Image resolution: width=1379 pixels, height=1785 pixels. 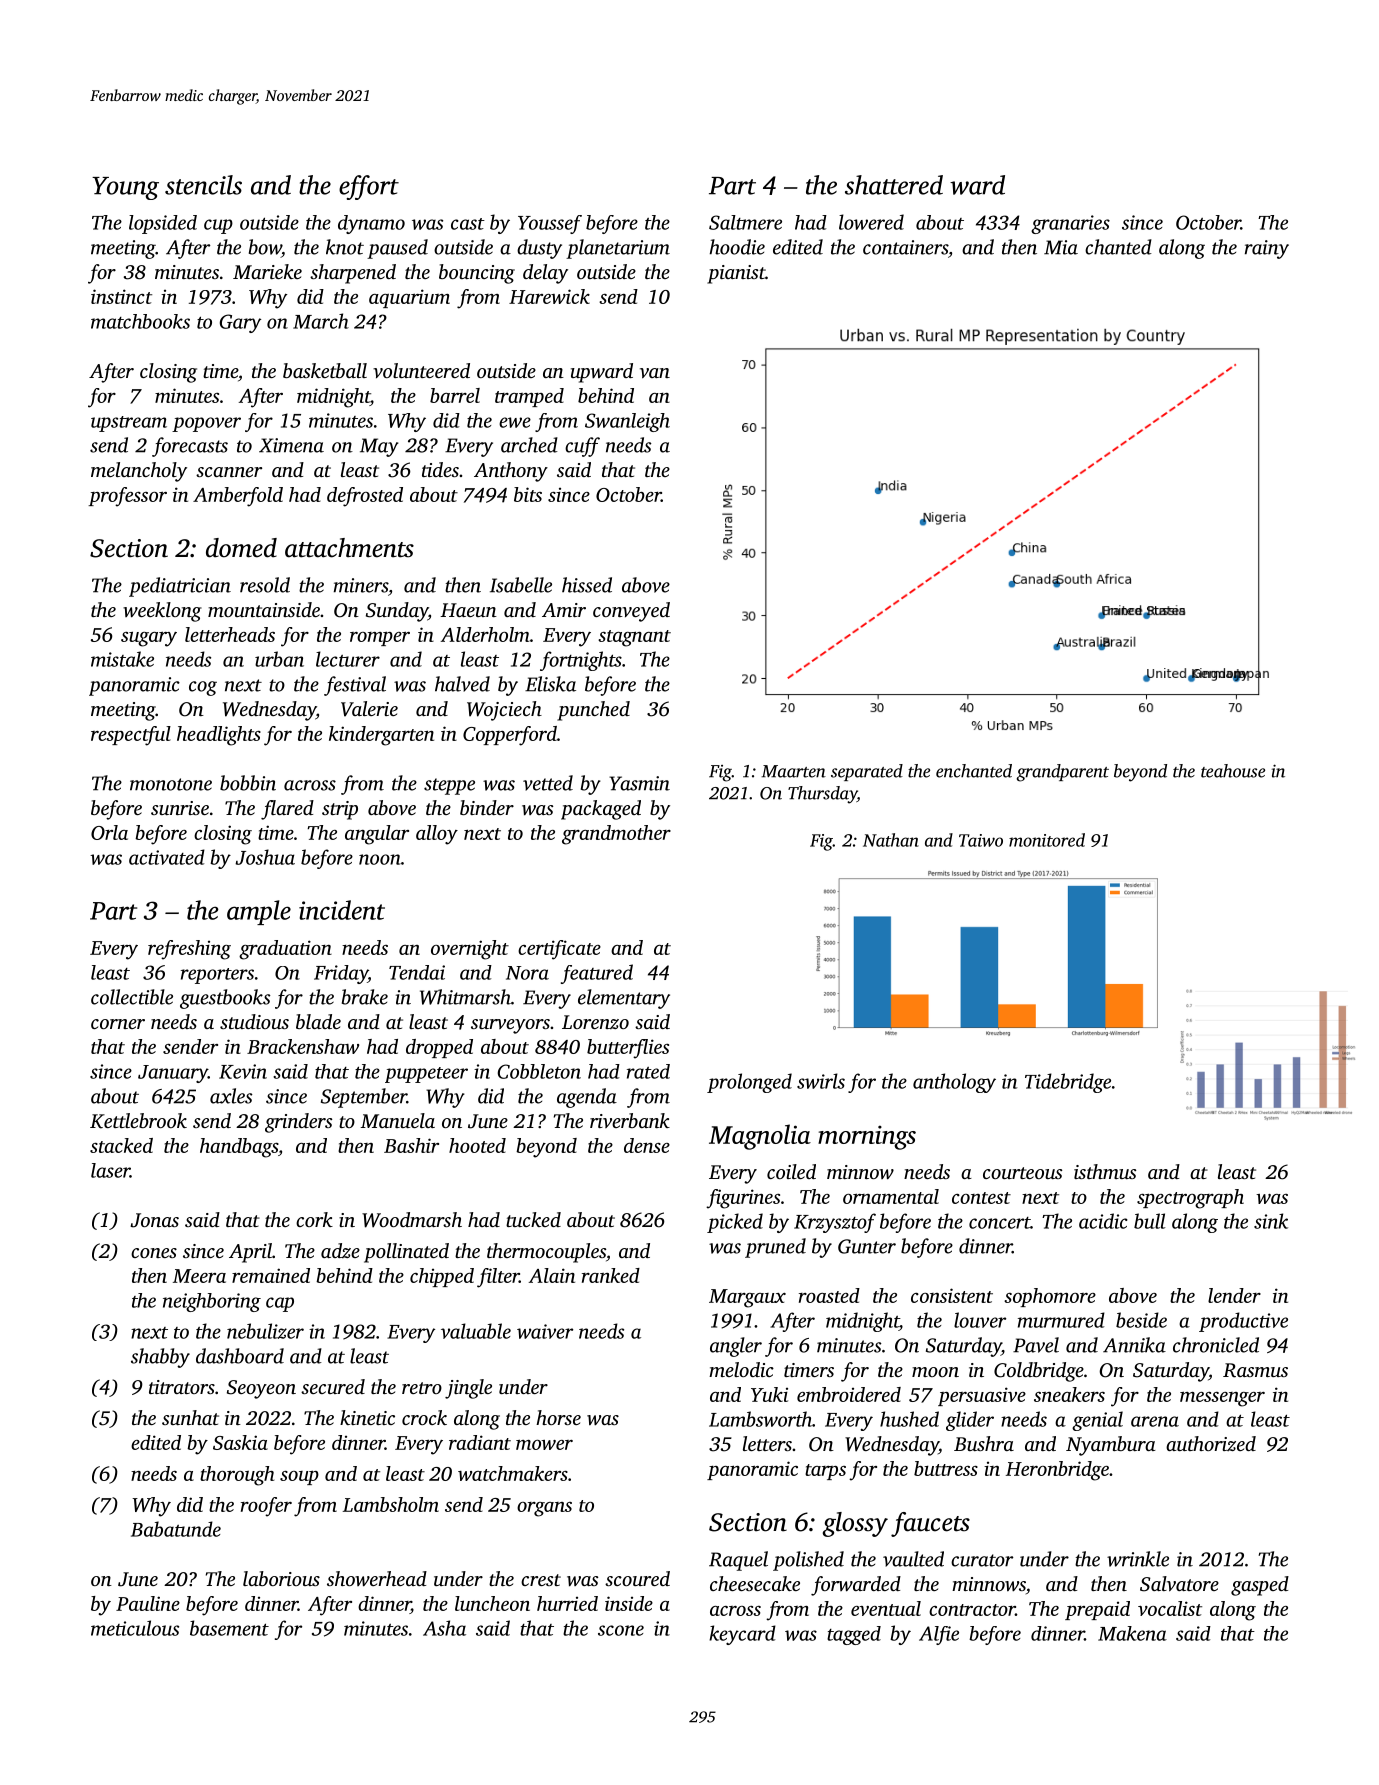 What do you see at coordinates (631, 612) in the page?
I see `conveyed` at bounding box center [631, 612].
